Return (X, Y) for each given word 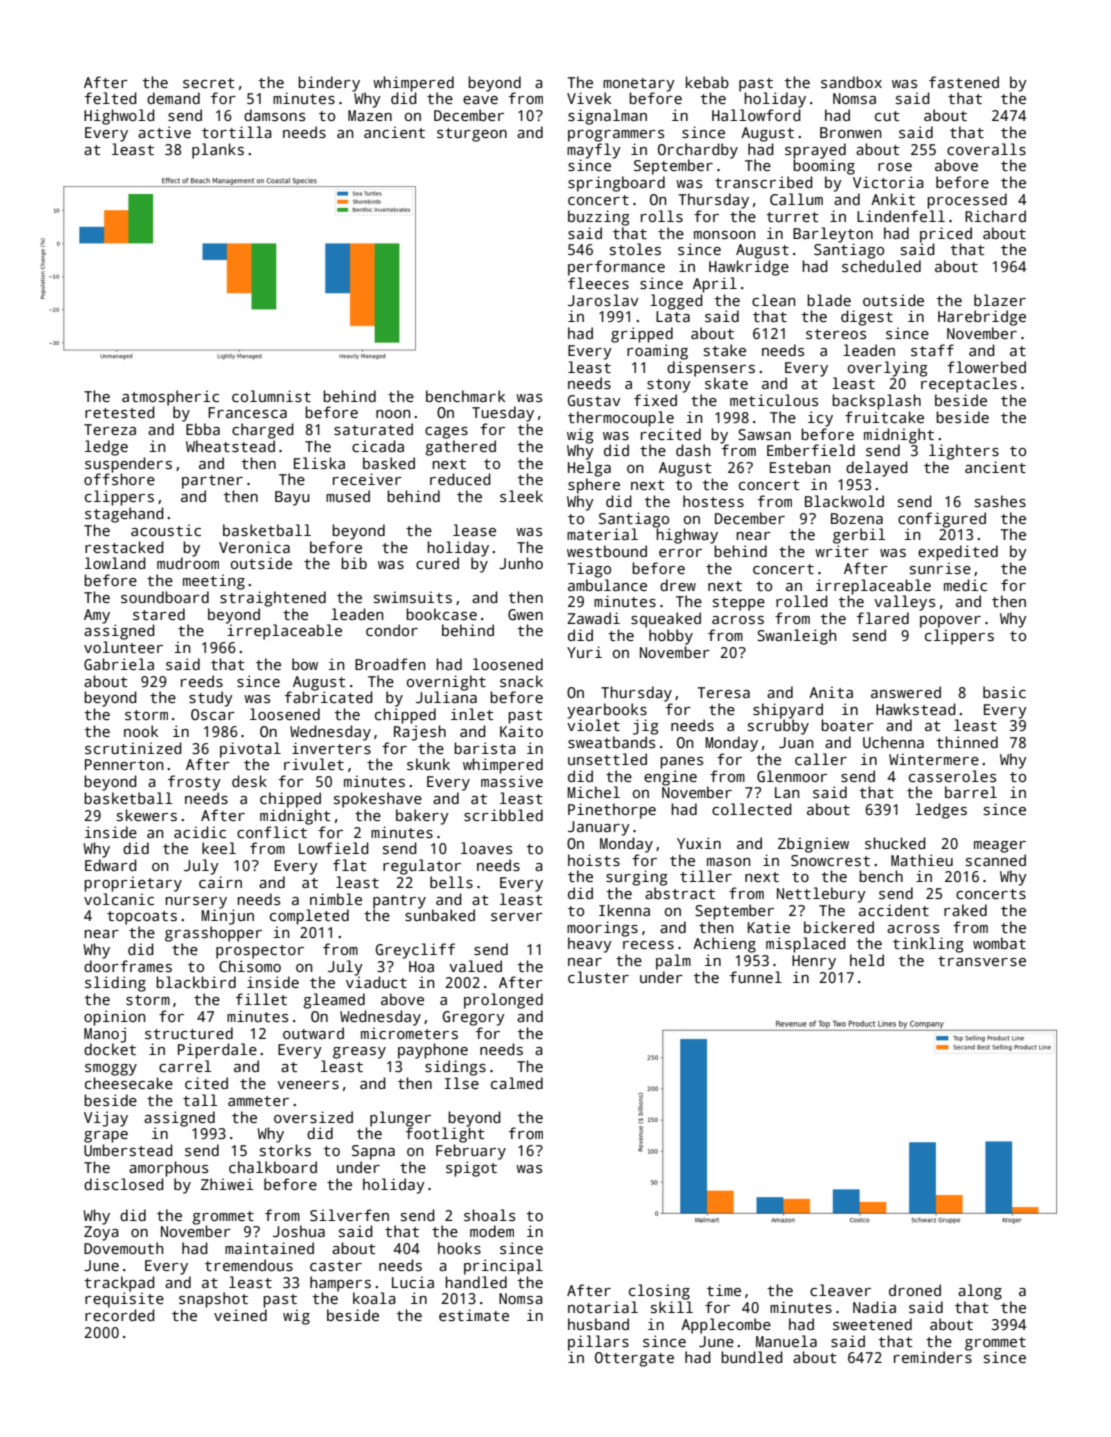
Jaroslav (603, 300)
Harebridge (982, 318)
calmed (517, 1083)
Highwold (119, 117)
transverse (982, 961)
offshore (119, 479)
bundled (752, 1357)
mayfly (594, 151)
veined (240, 1315)
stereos (836, 334)
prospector (260, 952)
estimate (474, 1315)
